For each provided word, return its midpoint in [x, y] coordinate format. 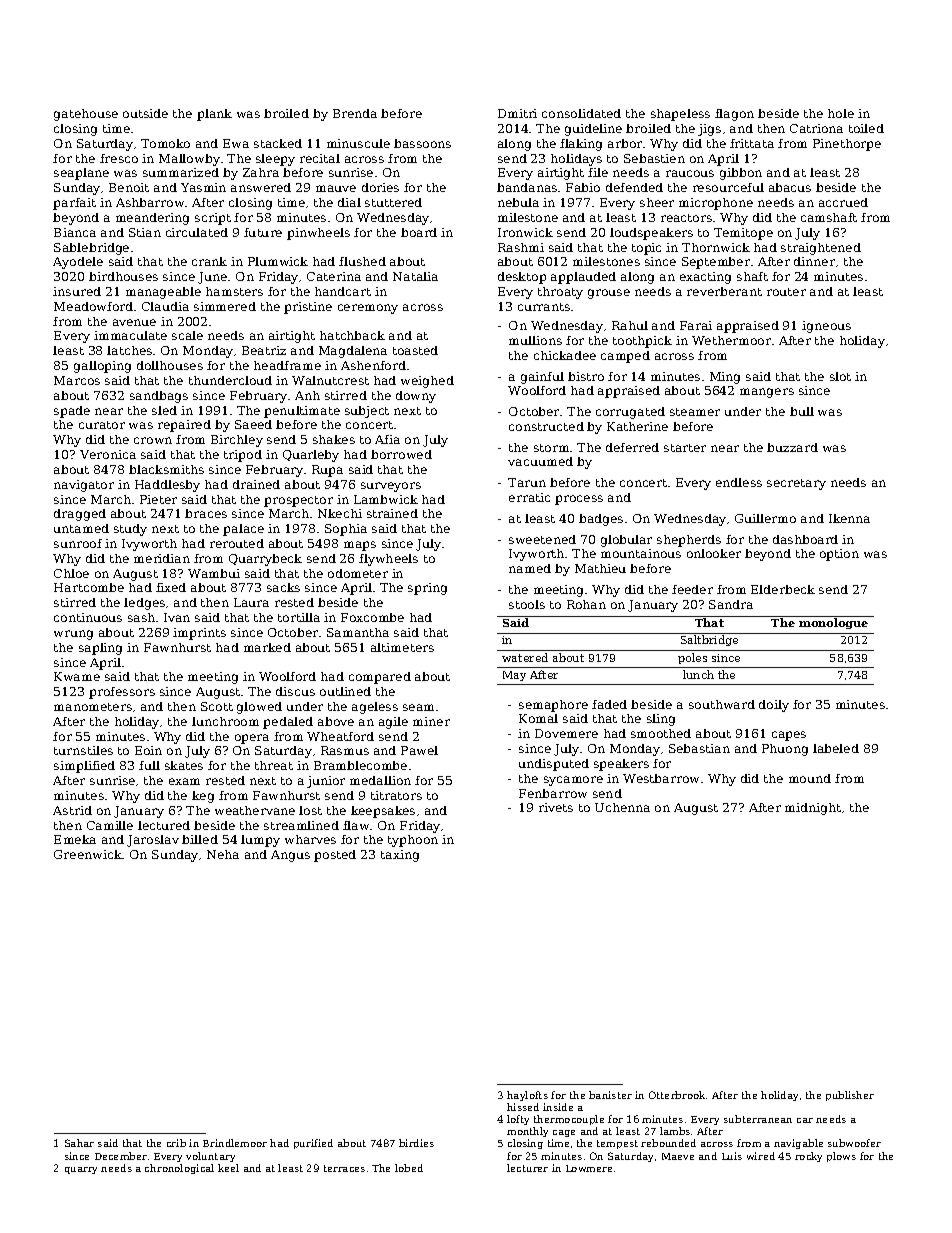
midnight [813, 809]
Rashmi [521, 247]
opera [252, 739]
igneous [826, 327]
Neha [223, 854]
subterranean [758, 1119]
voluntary [210, 1157]
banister [610, 1095]
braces [206, 513]
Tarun [527, 482]
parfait [74, 204]
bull [802, 411]
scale [187, 335]
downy [416, 397]
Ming [725, 378]
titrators [396, 795]
